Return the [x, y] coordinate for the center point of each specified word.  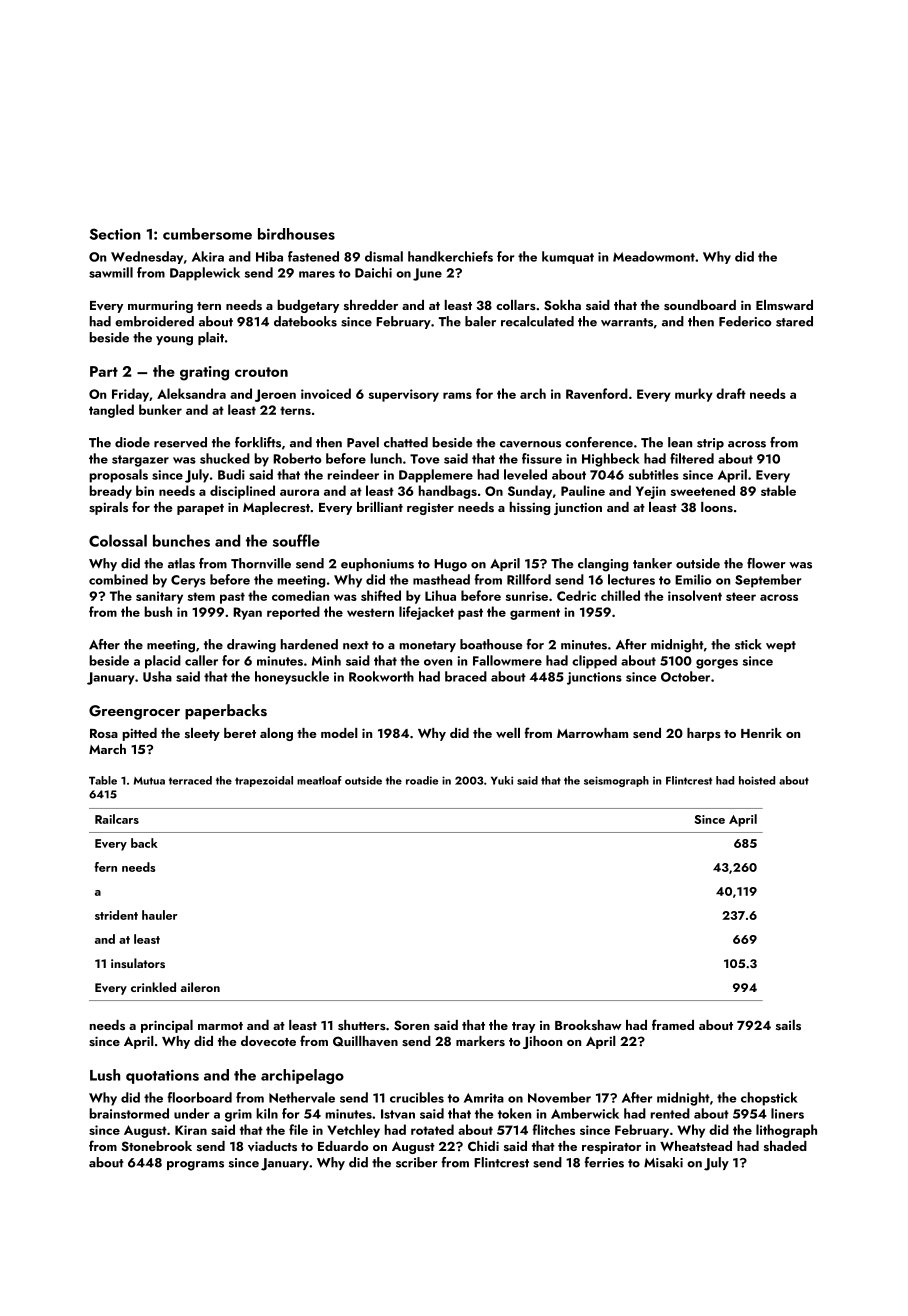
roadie [422, 780]
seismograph [616, 781]
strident [116, 915]
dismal [384, 256]
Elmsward [784, 305]
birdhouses [296, 234]
